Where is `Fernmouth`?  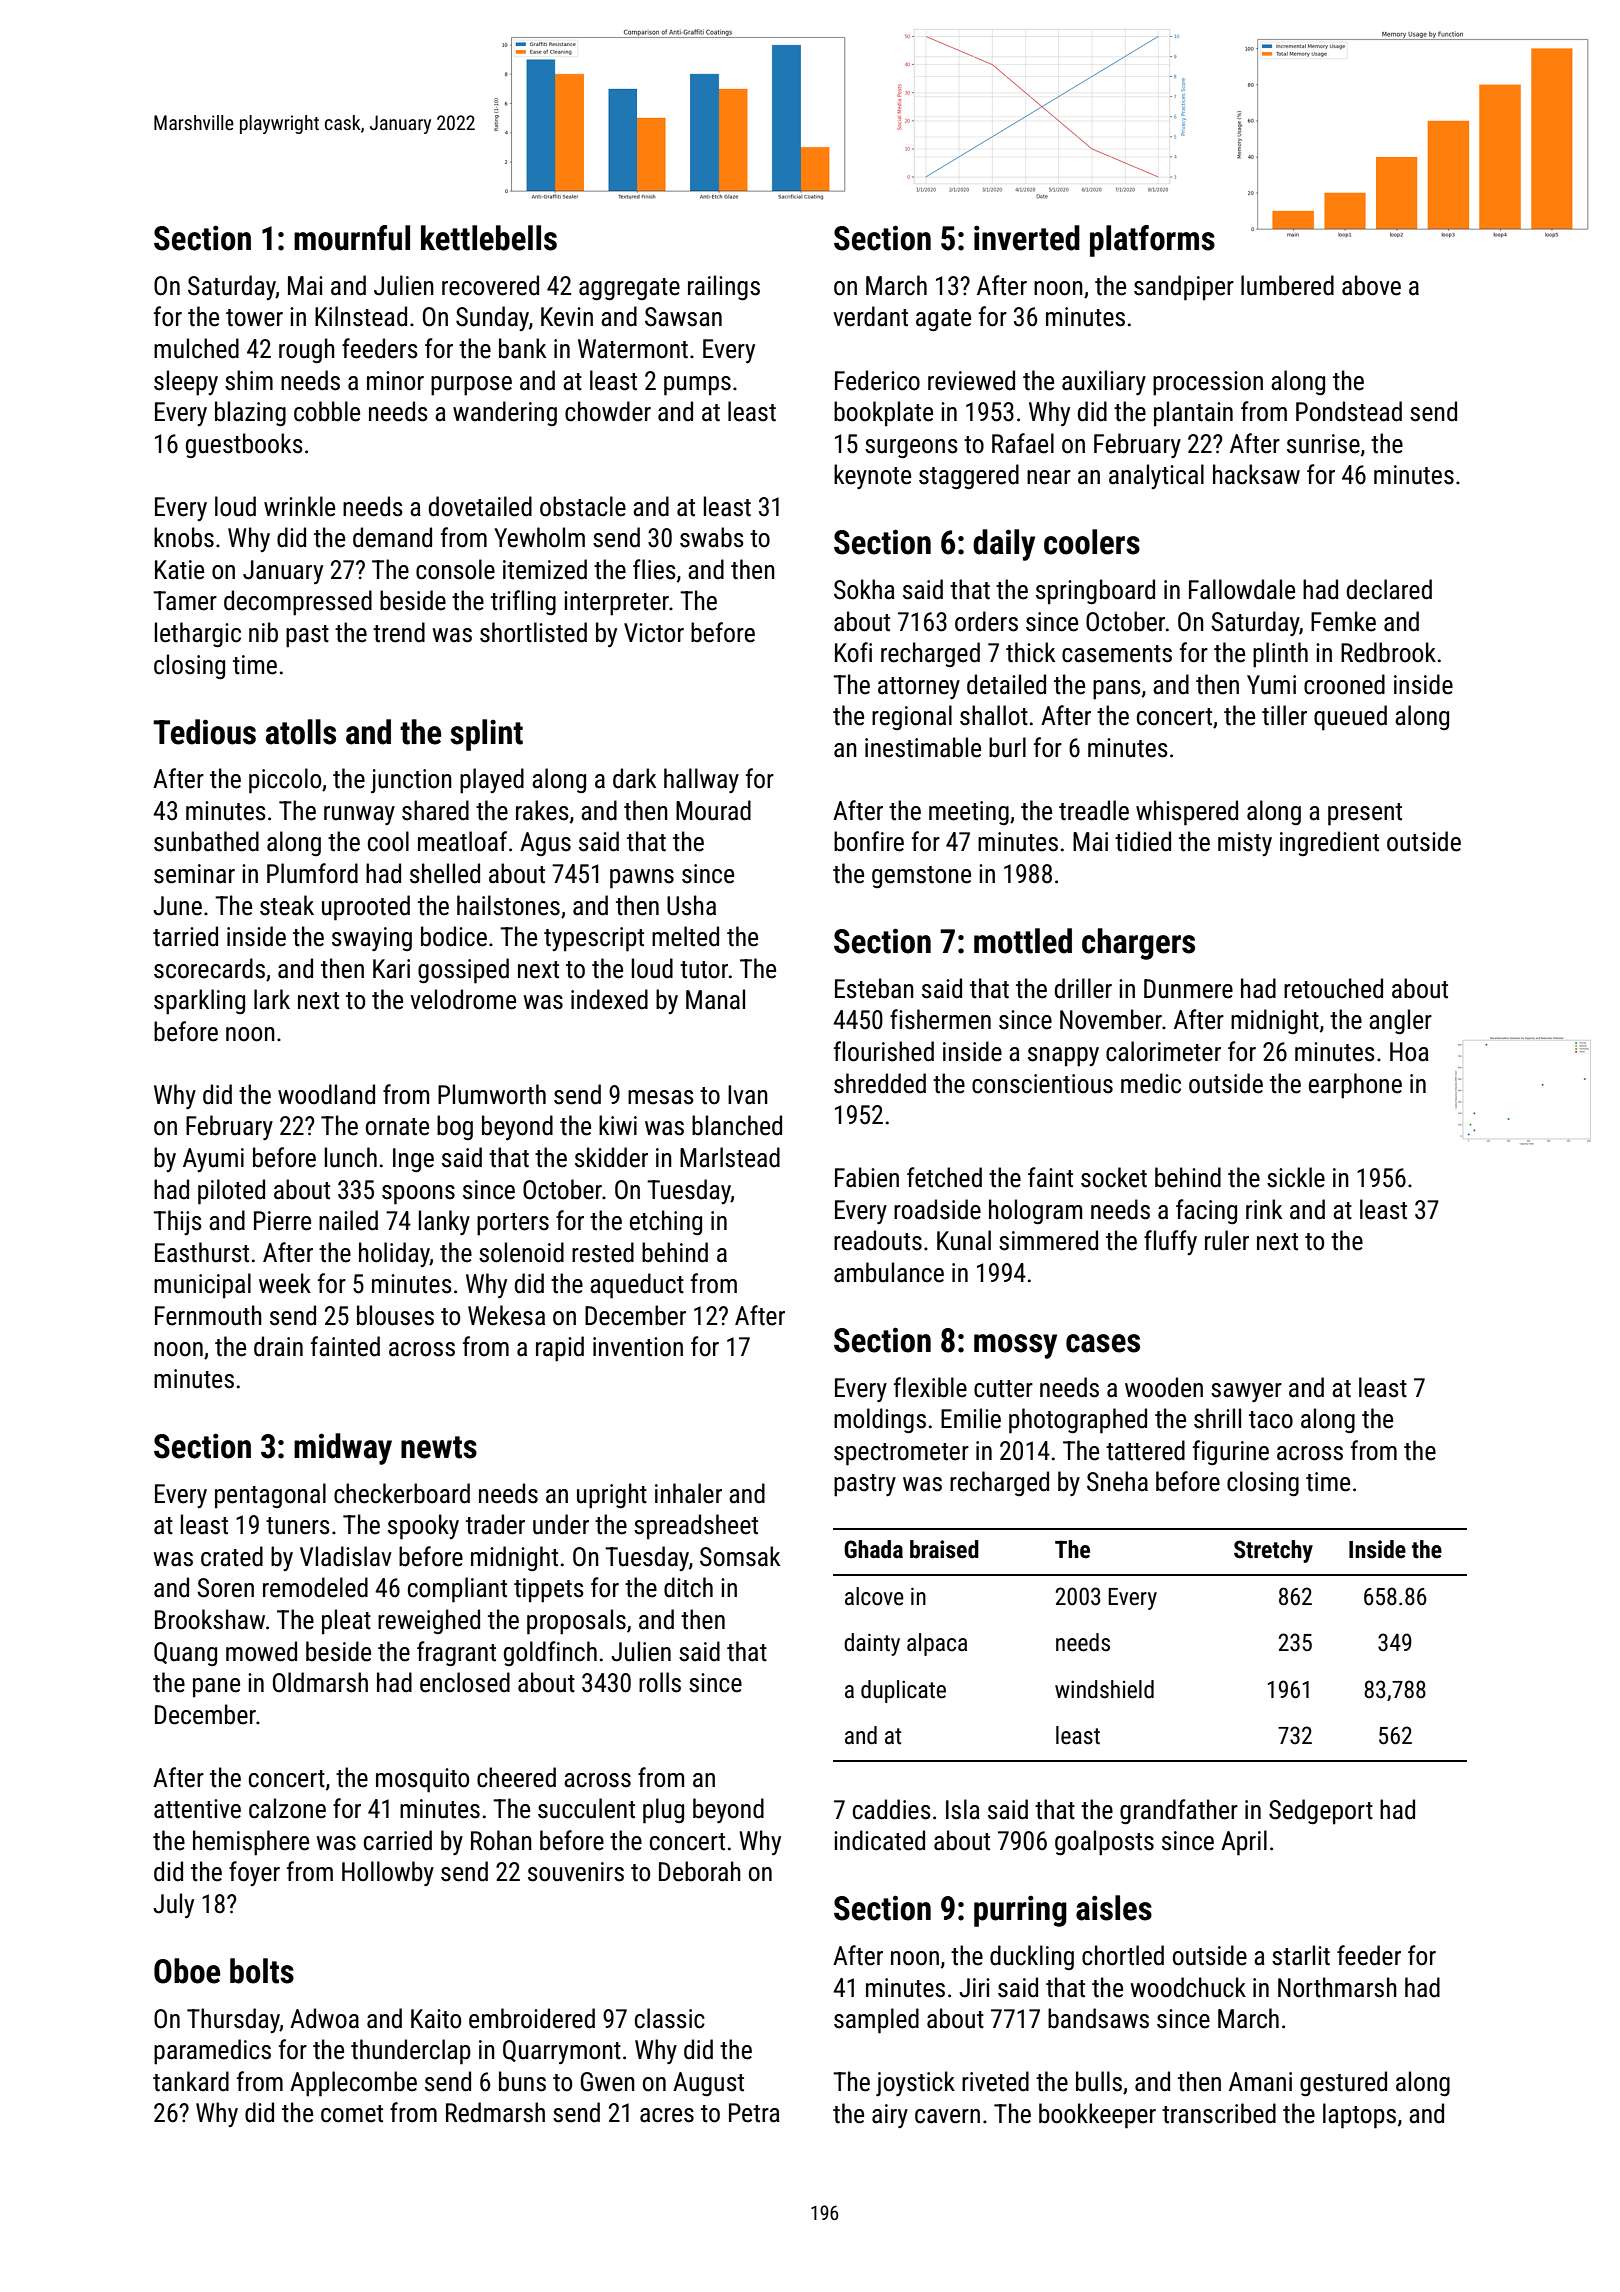
Fernmouth is located at coordinates (208, 1315).
